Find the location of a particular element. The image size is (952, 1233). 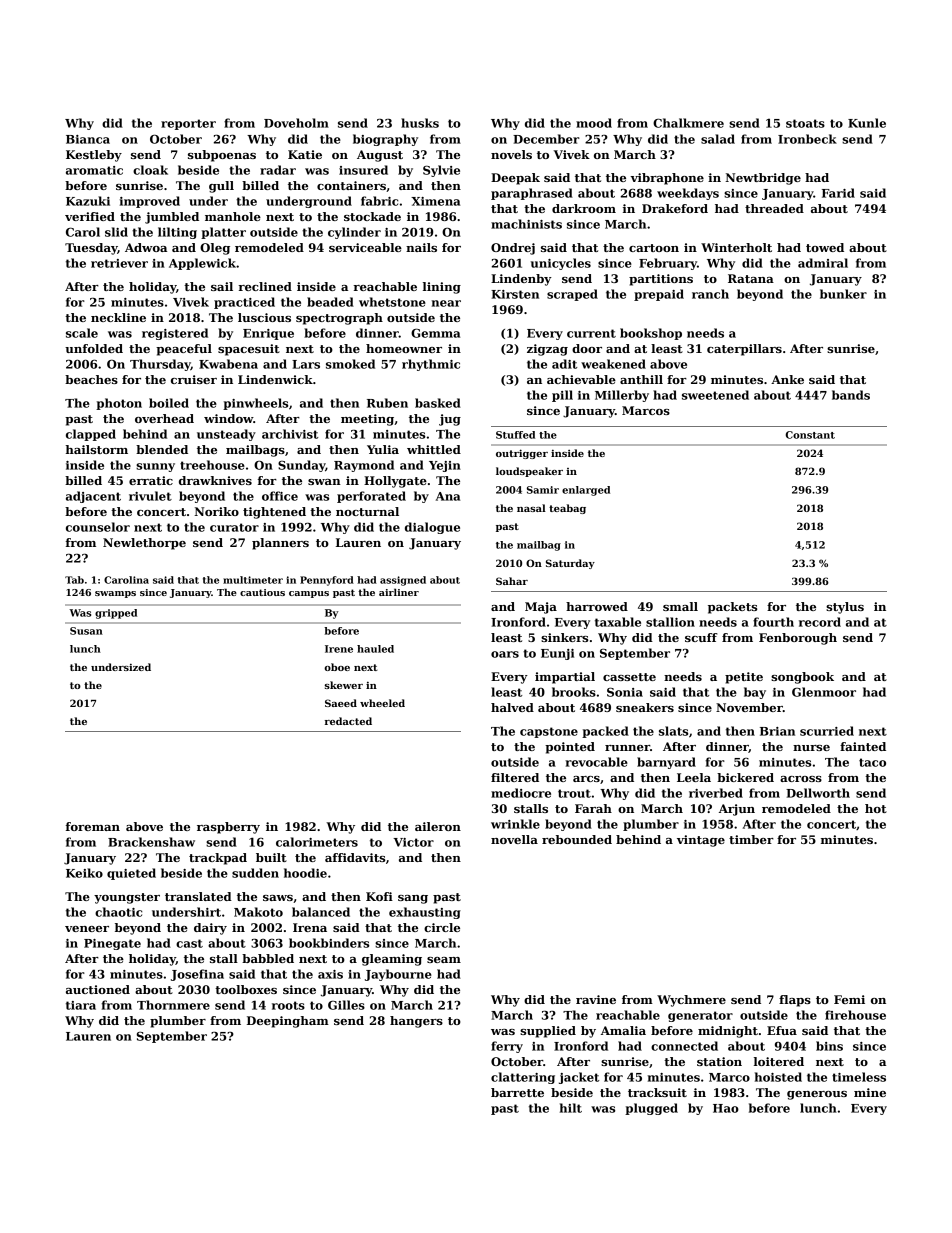

husks is located at coordinates (420, 123).
